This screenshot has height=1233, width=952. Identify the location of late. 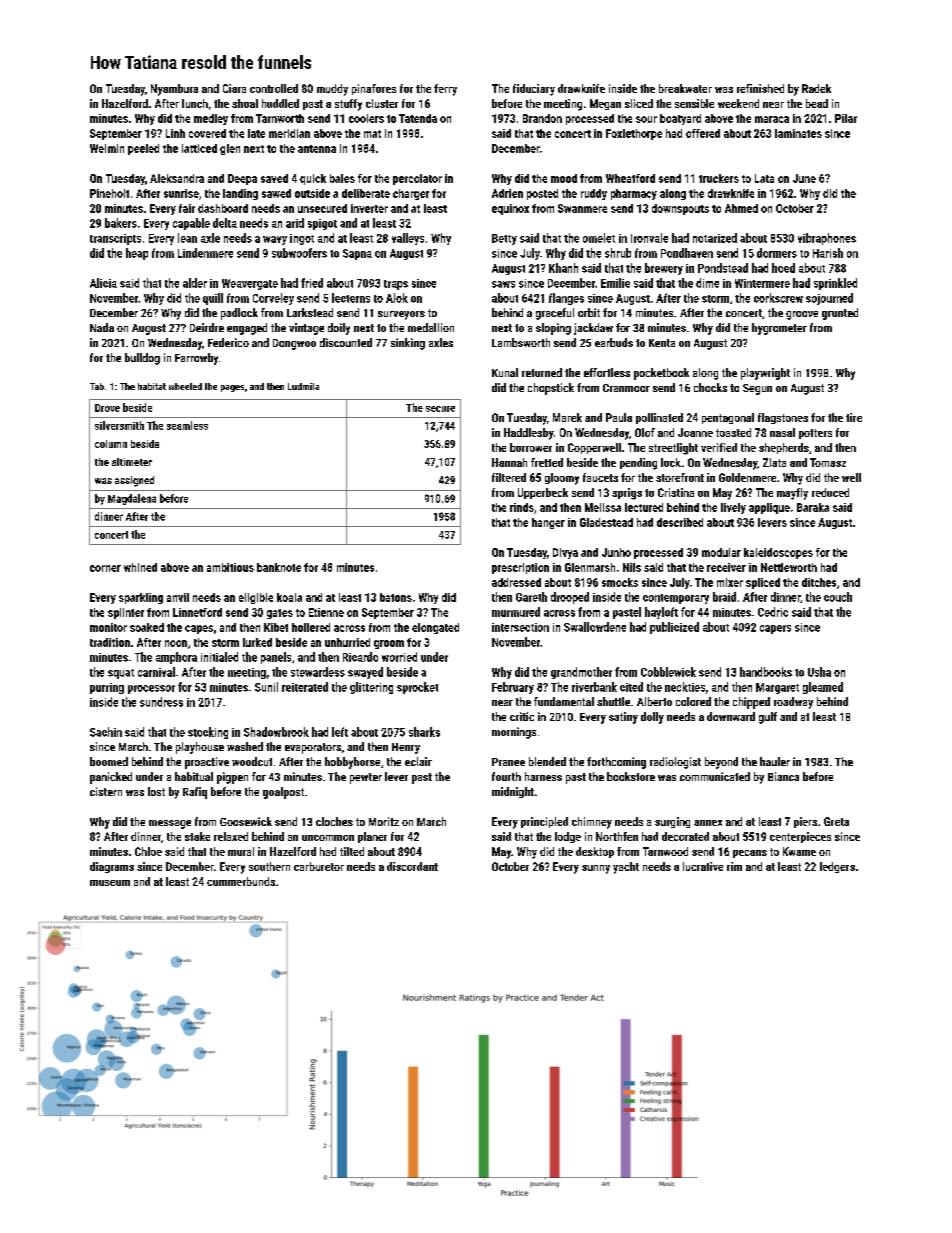
(256, 133).
